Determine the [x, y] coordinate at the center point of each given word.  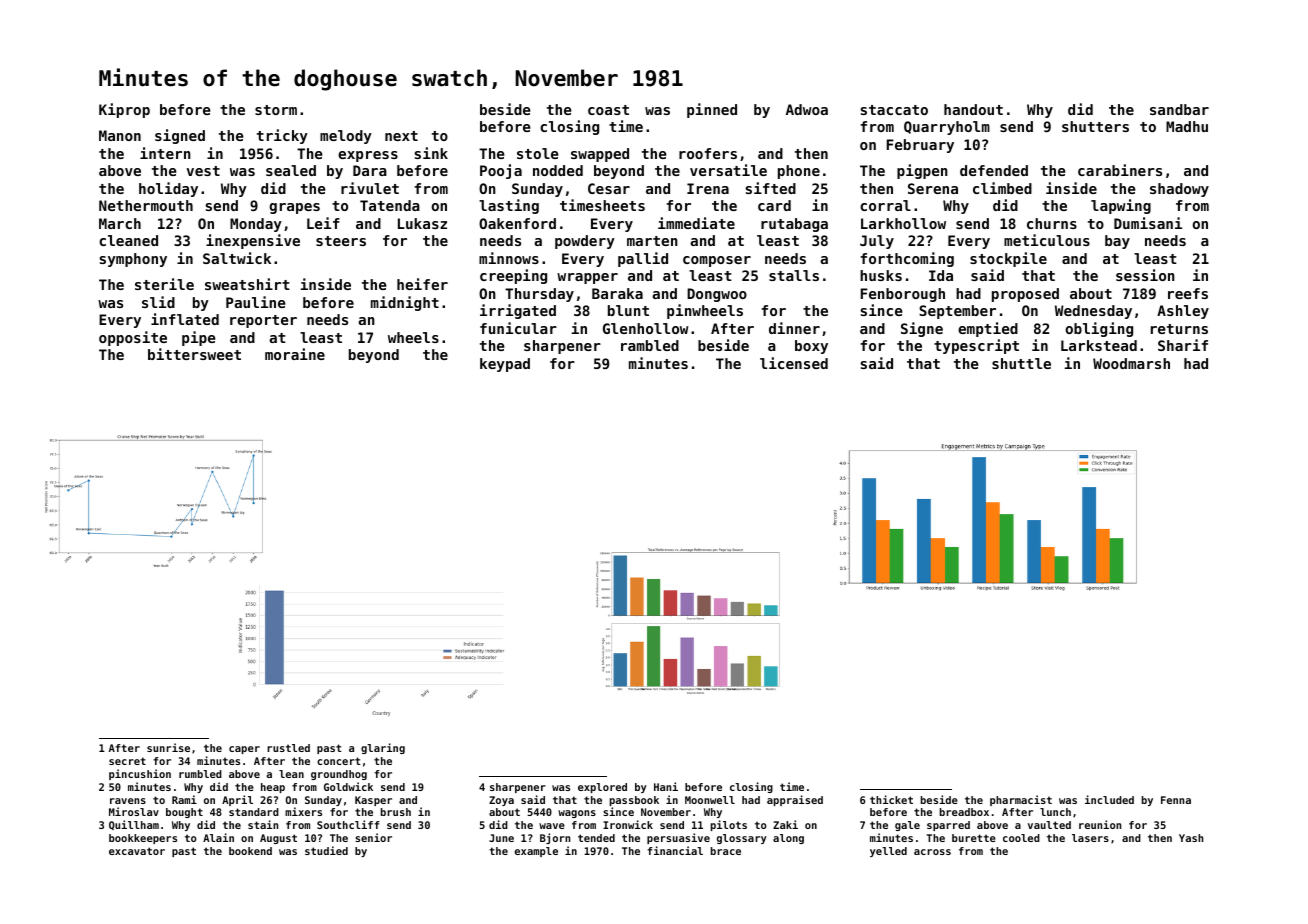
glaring [383, 748]
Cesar [609, 188]
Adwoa [807, 109]
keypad [505, 365]
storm [276, 110]
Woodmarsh [1131, 363]
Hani [666, 786]
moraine [295, 354]
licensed [794, 363]
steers [341, 241]
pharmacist [1021, 800]
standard [254, 812]
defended [994, 170]
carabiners [1120, 170]
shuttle [1021, 363]
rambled [650, 345]
